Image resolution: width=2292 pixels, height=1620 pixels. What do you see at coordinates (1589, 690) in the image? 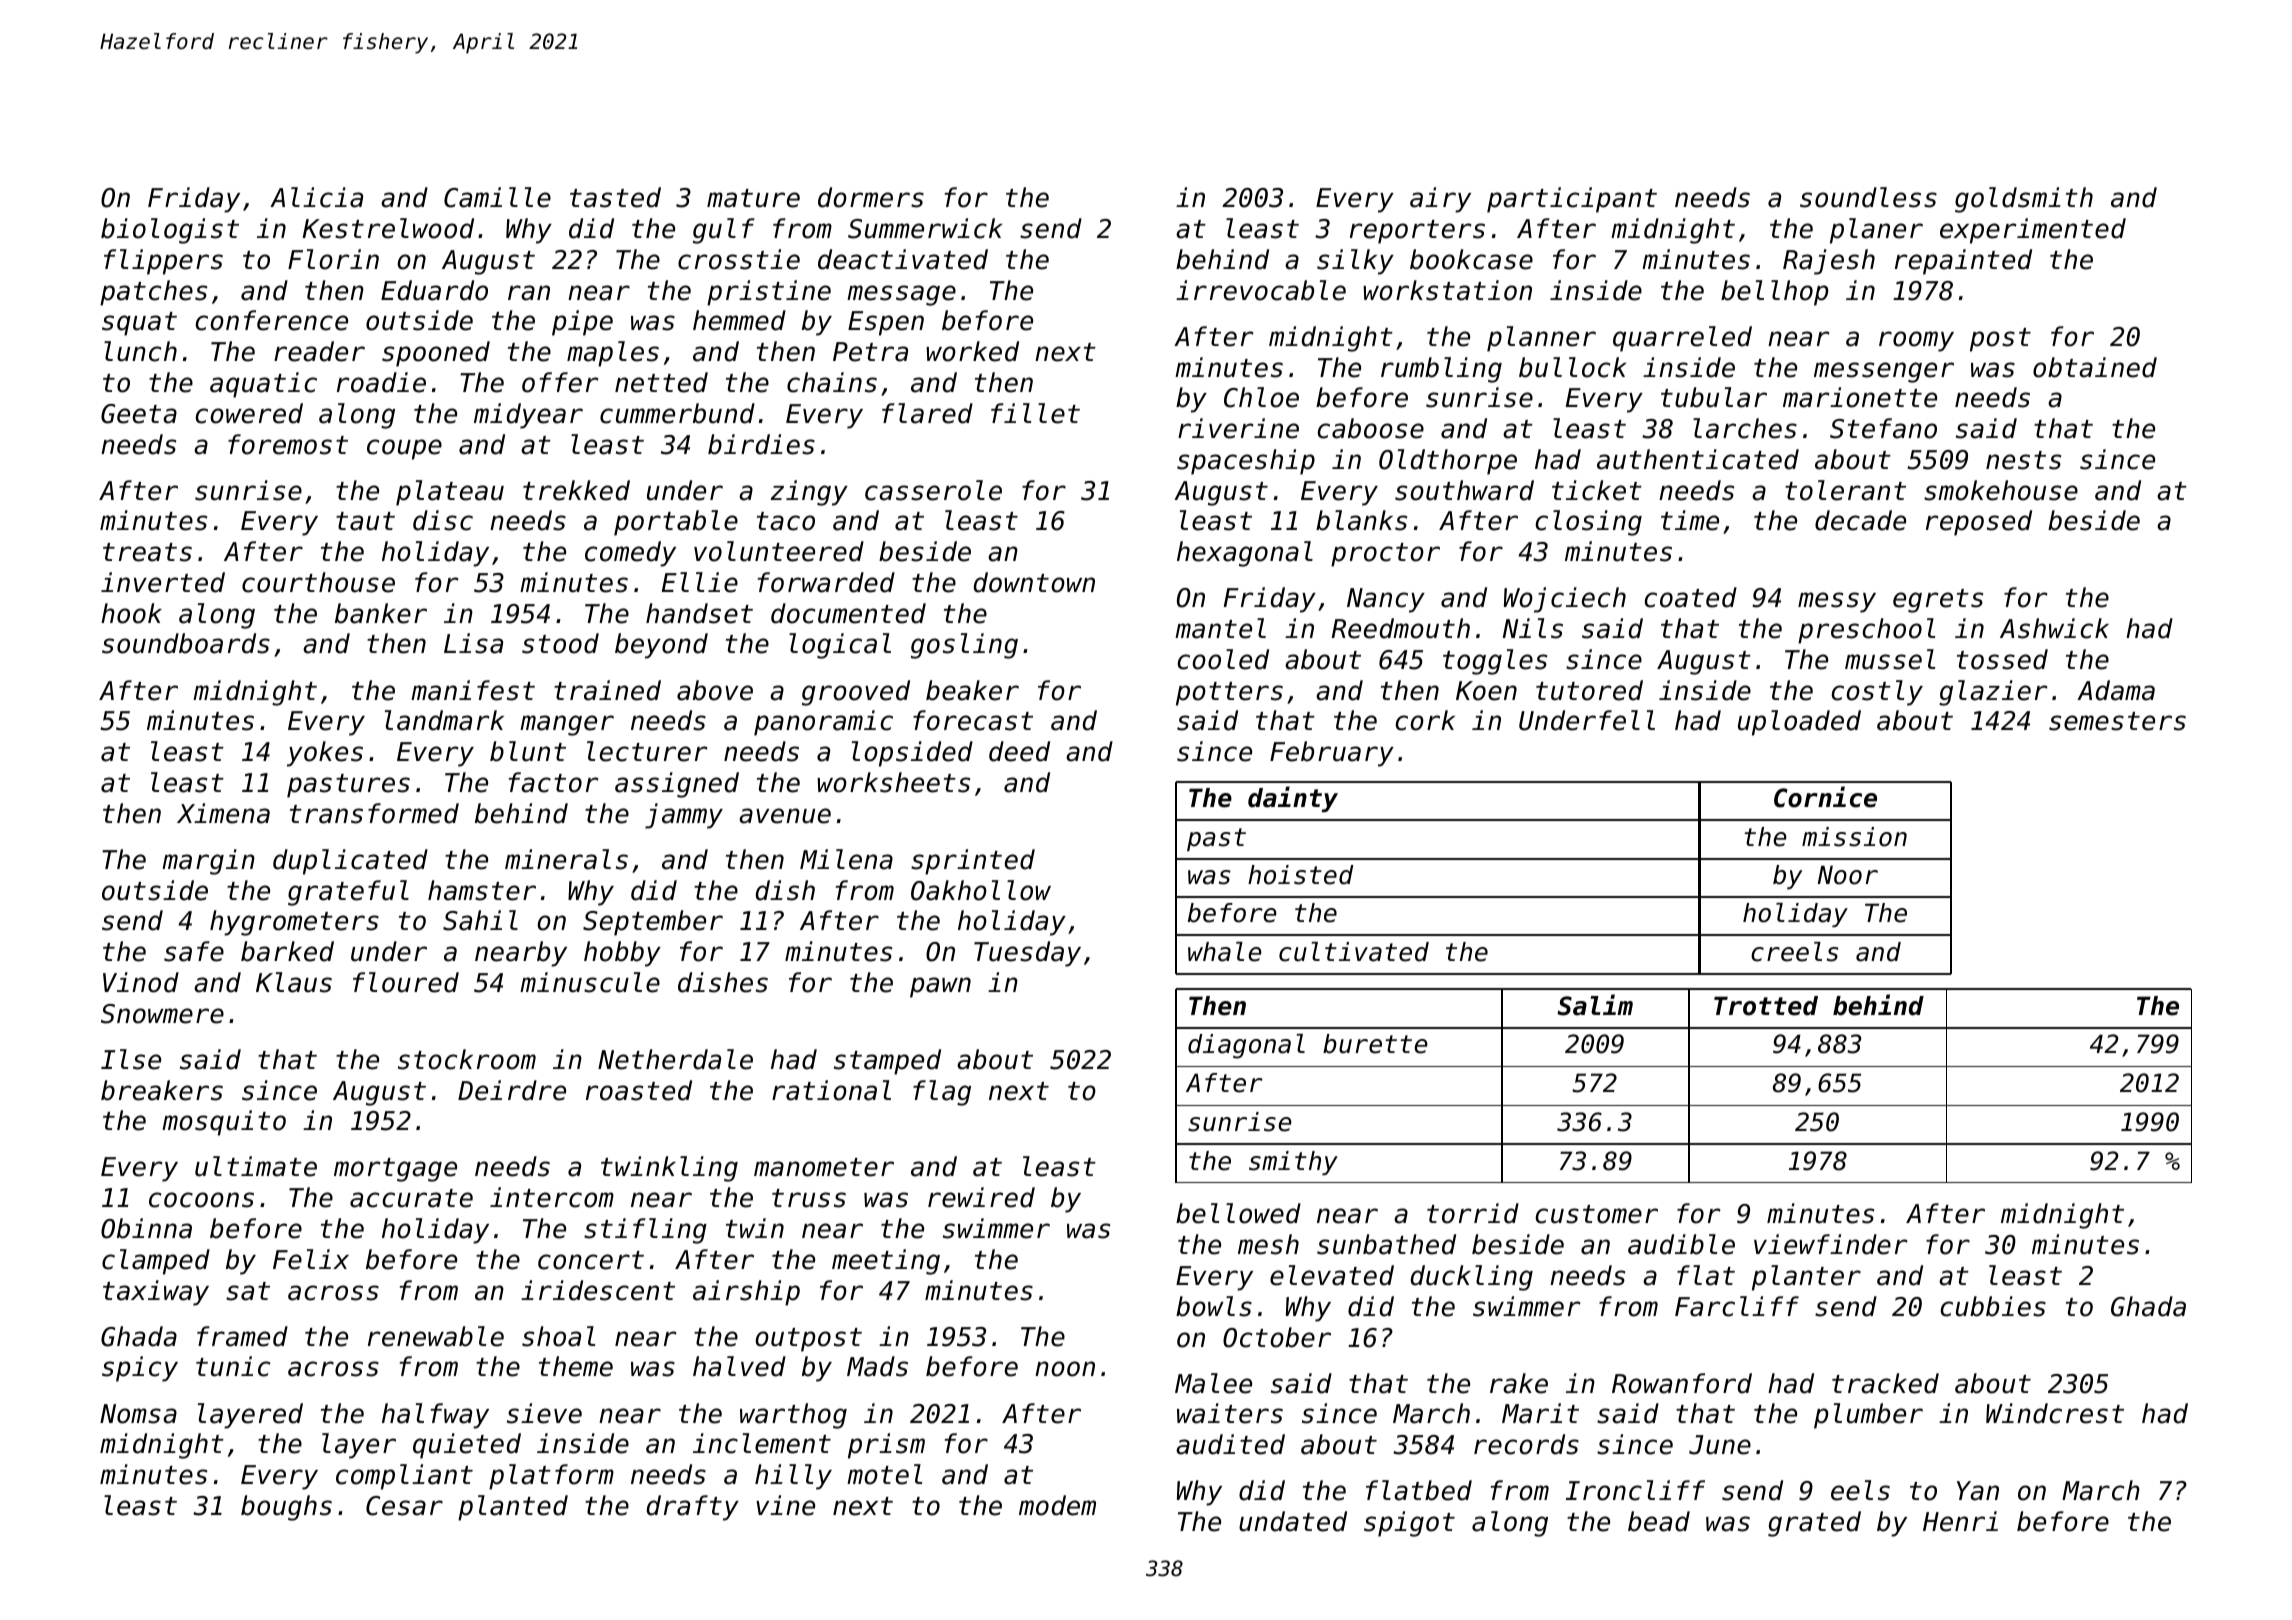
I see `tutored` at bounding box center [1589, 690].
